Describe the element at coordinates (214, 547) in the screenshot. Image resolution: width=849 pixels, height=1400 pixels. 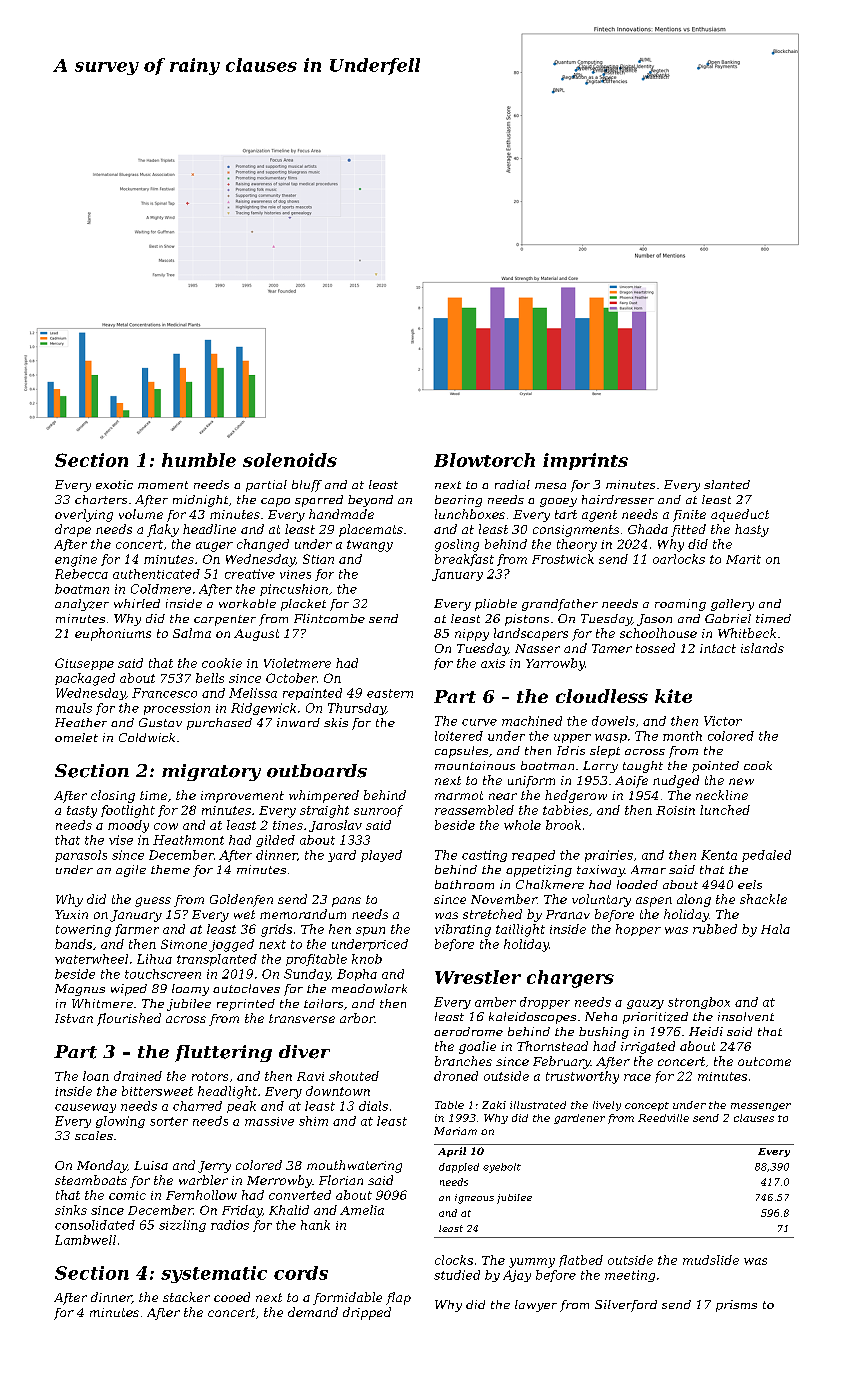
I see `auger` at that location.
